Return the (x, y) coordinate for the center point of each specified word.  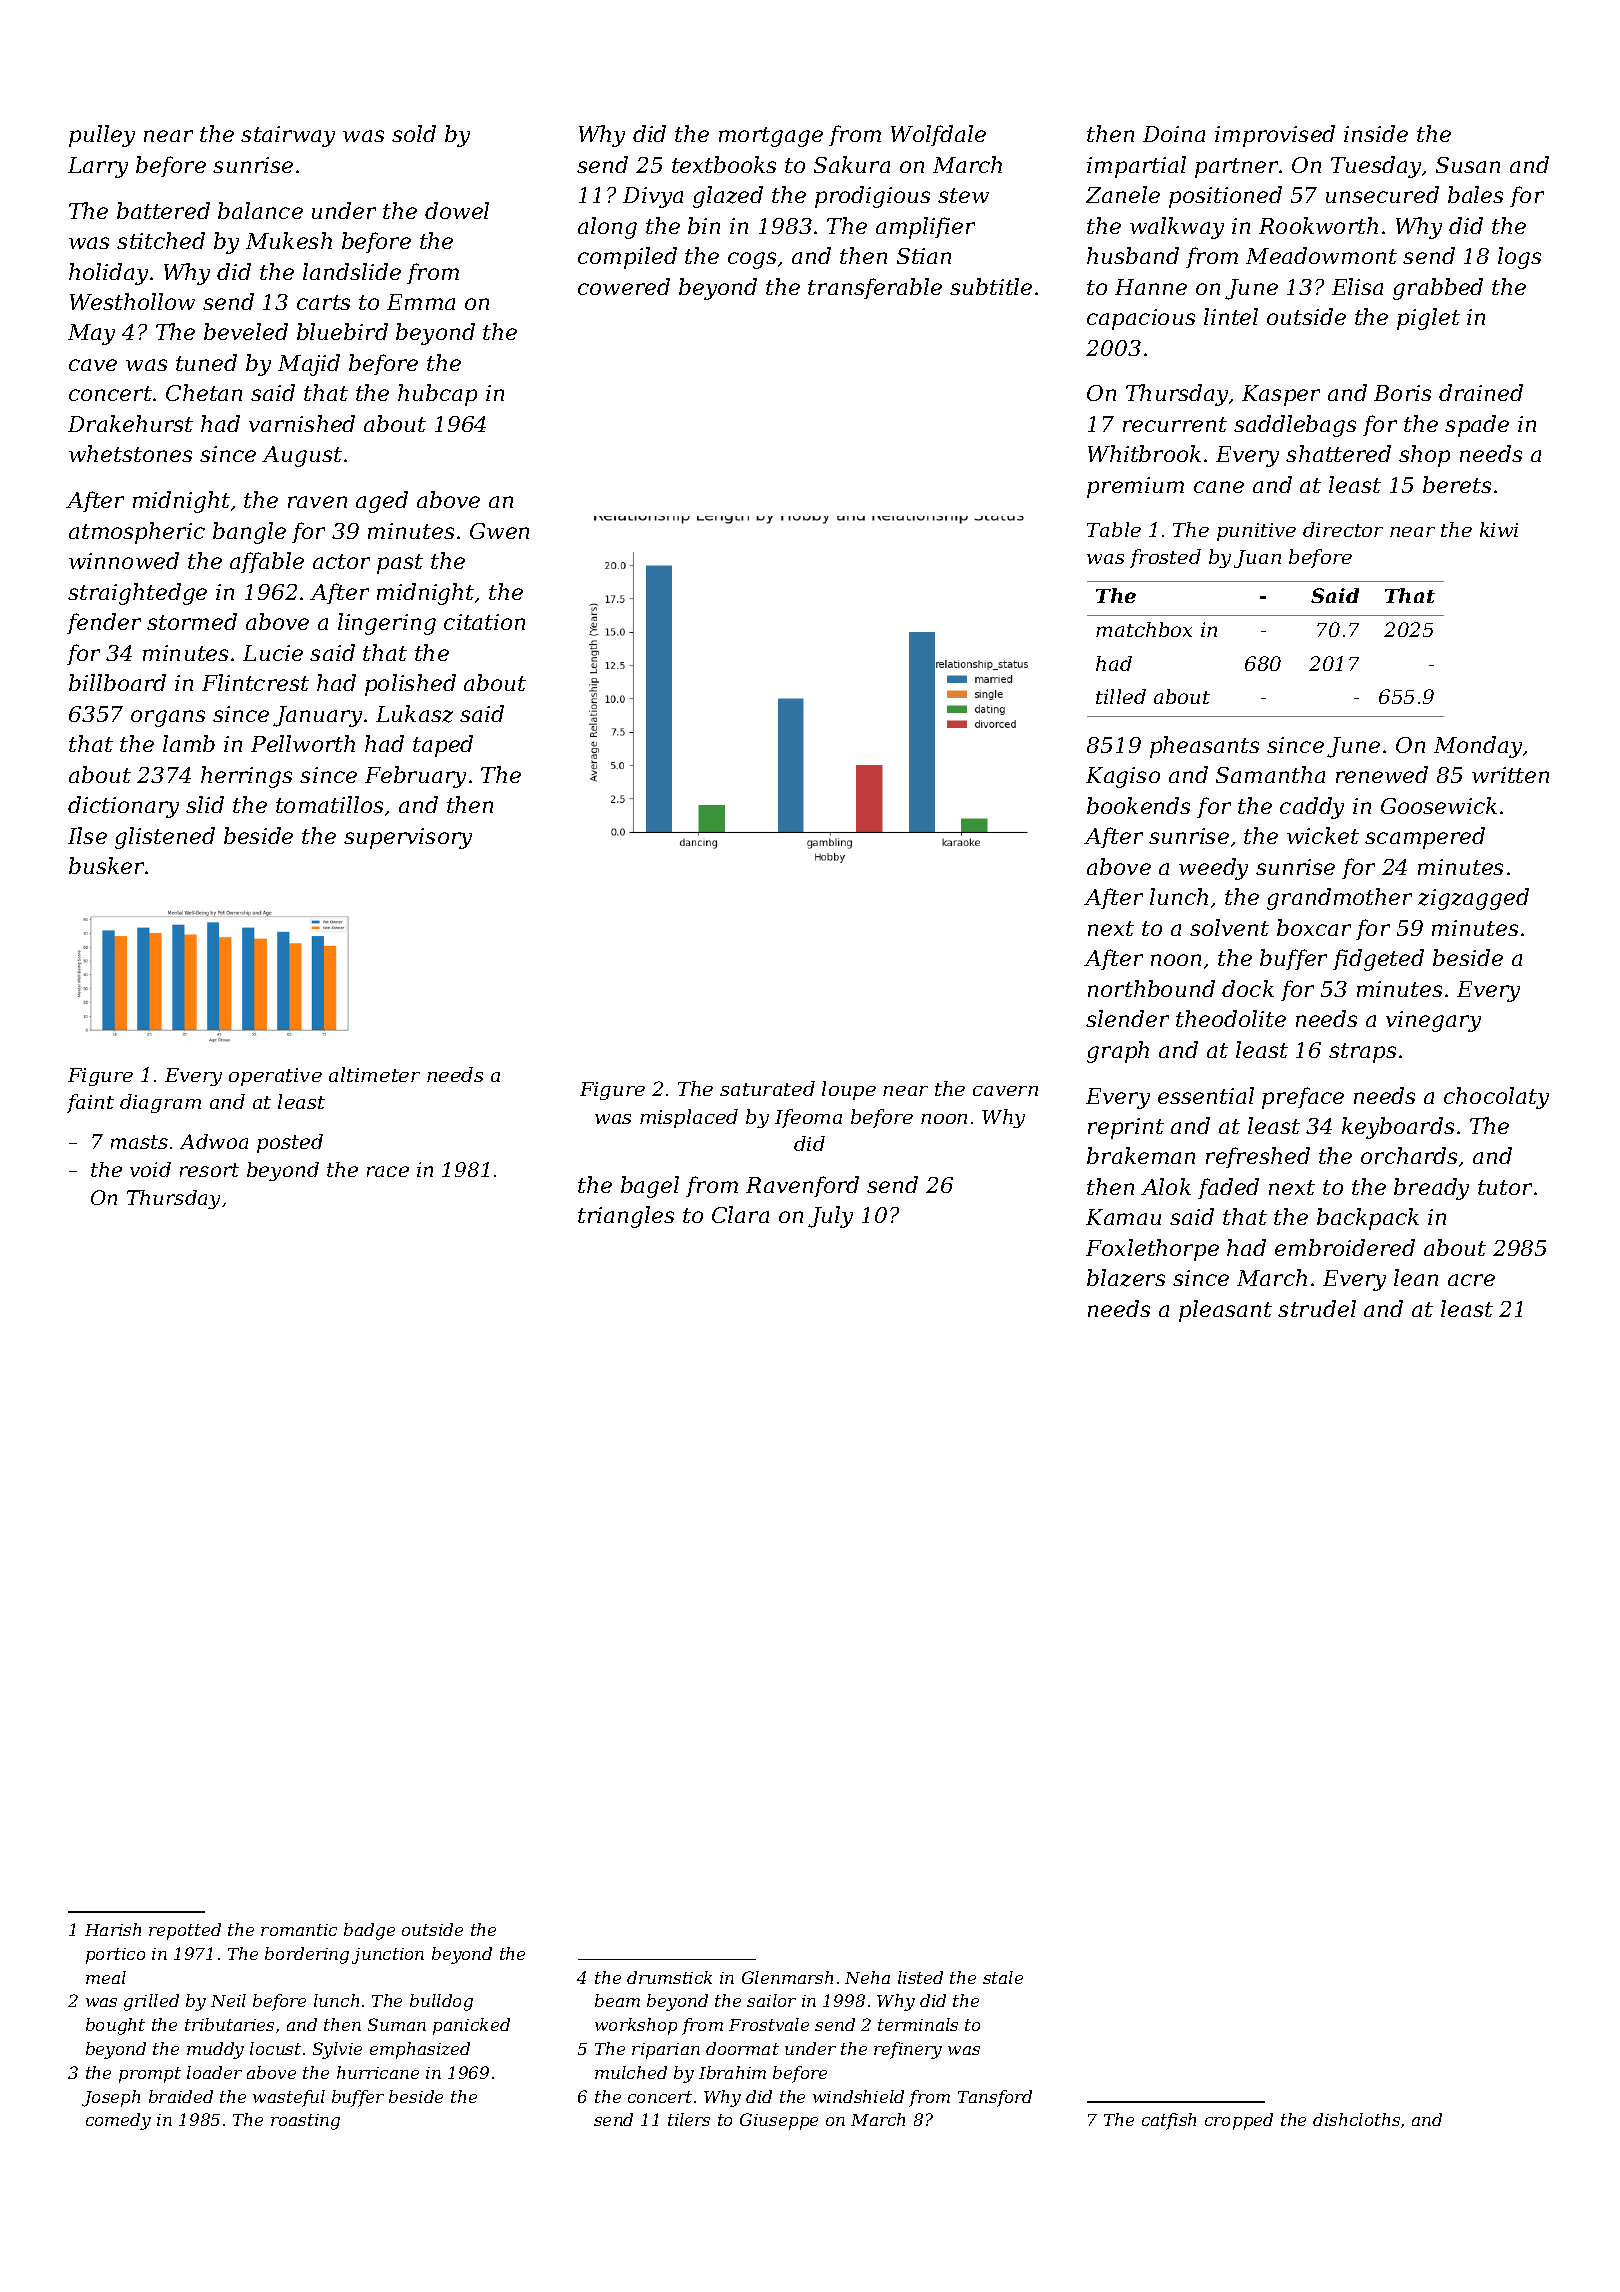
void (150, 1169)
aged (382, 502)
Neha (867, 1977)
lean (1416, 1277)
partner (1236, 168)
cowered (624, 286)
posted (290, 1143)
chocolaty (1496, 1098)
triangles (626, 1217)
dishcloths (1356, 2119)
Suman (397, 2024)
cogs (752, 260)
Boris (1402, 393)
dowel (457, 210)
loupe (849, 1090)
